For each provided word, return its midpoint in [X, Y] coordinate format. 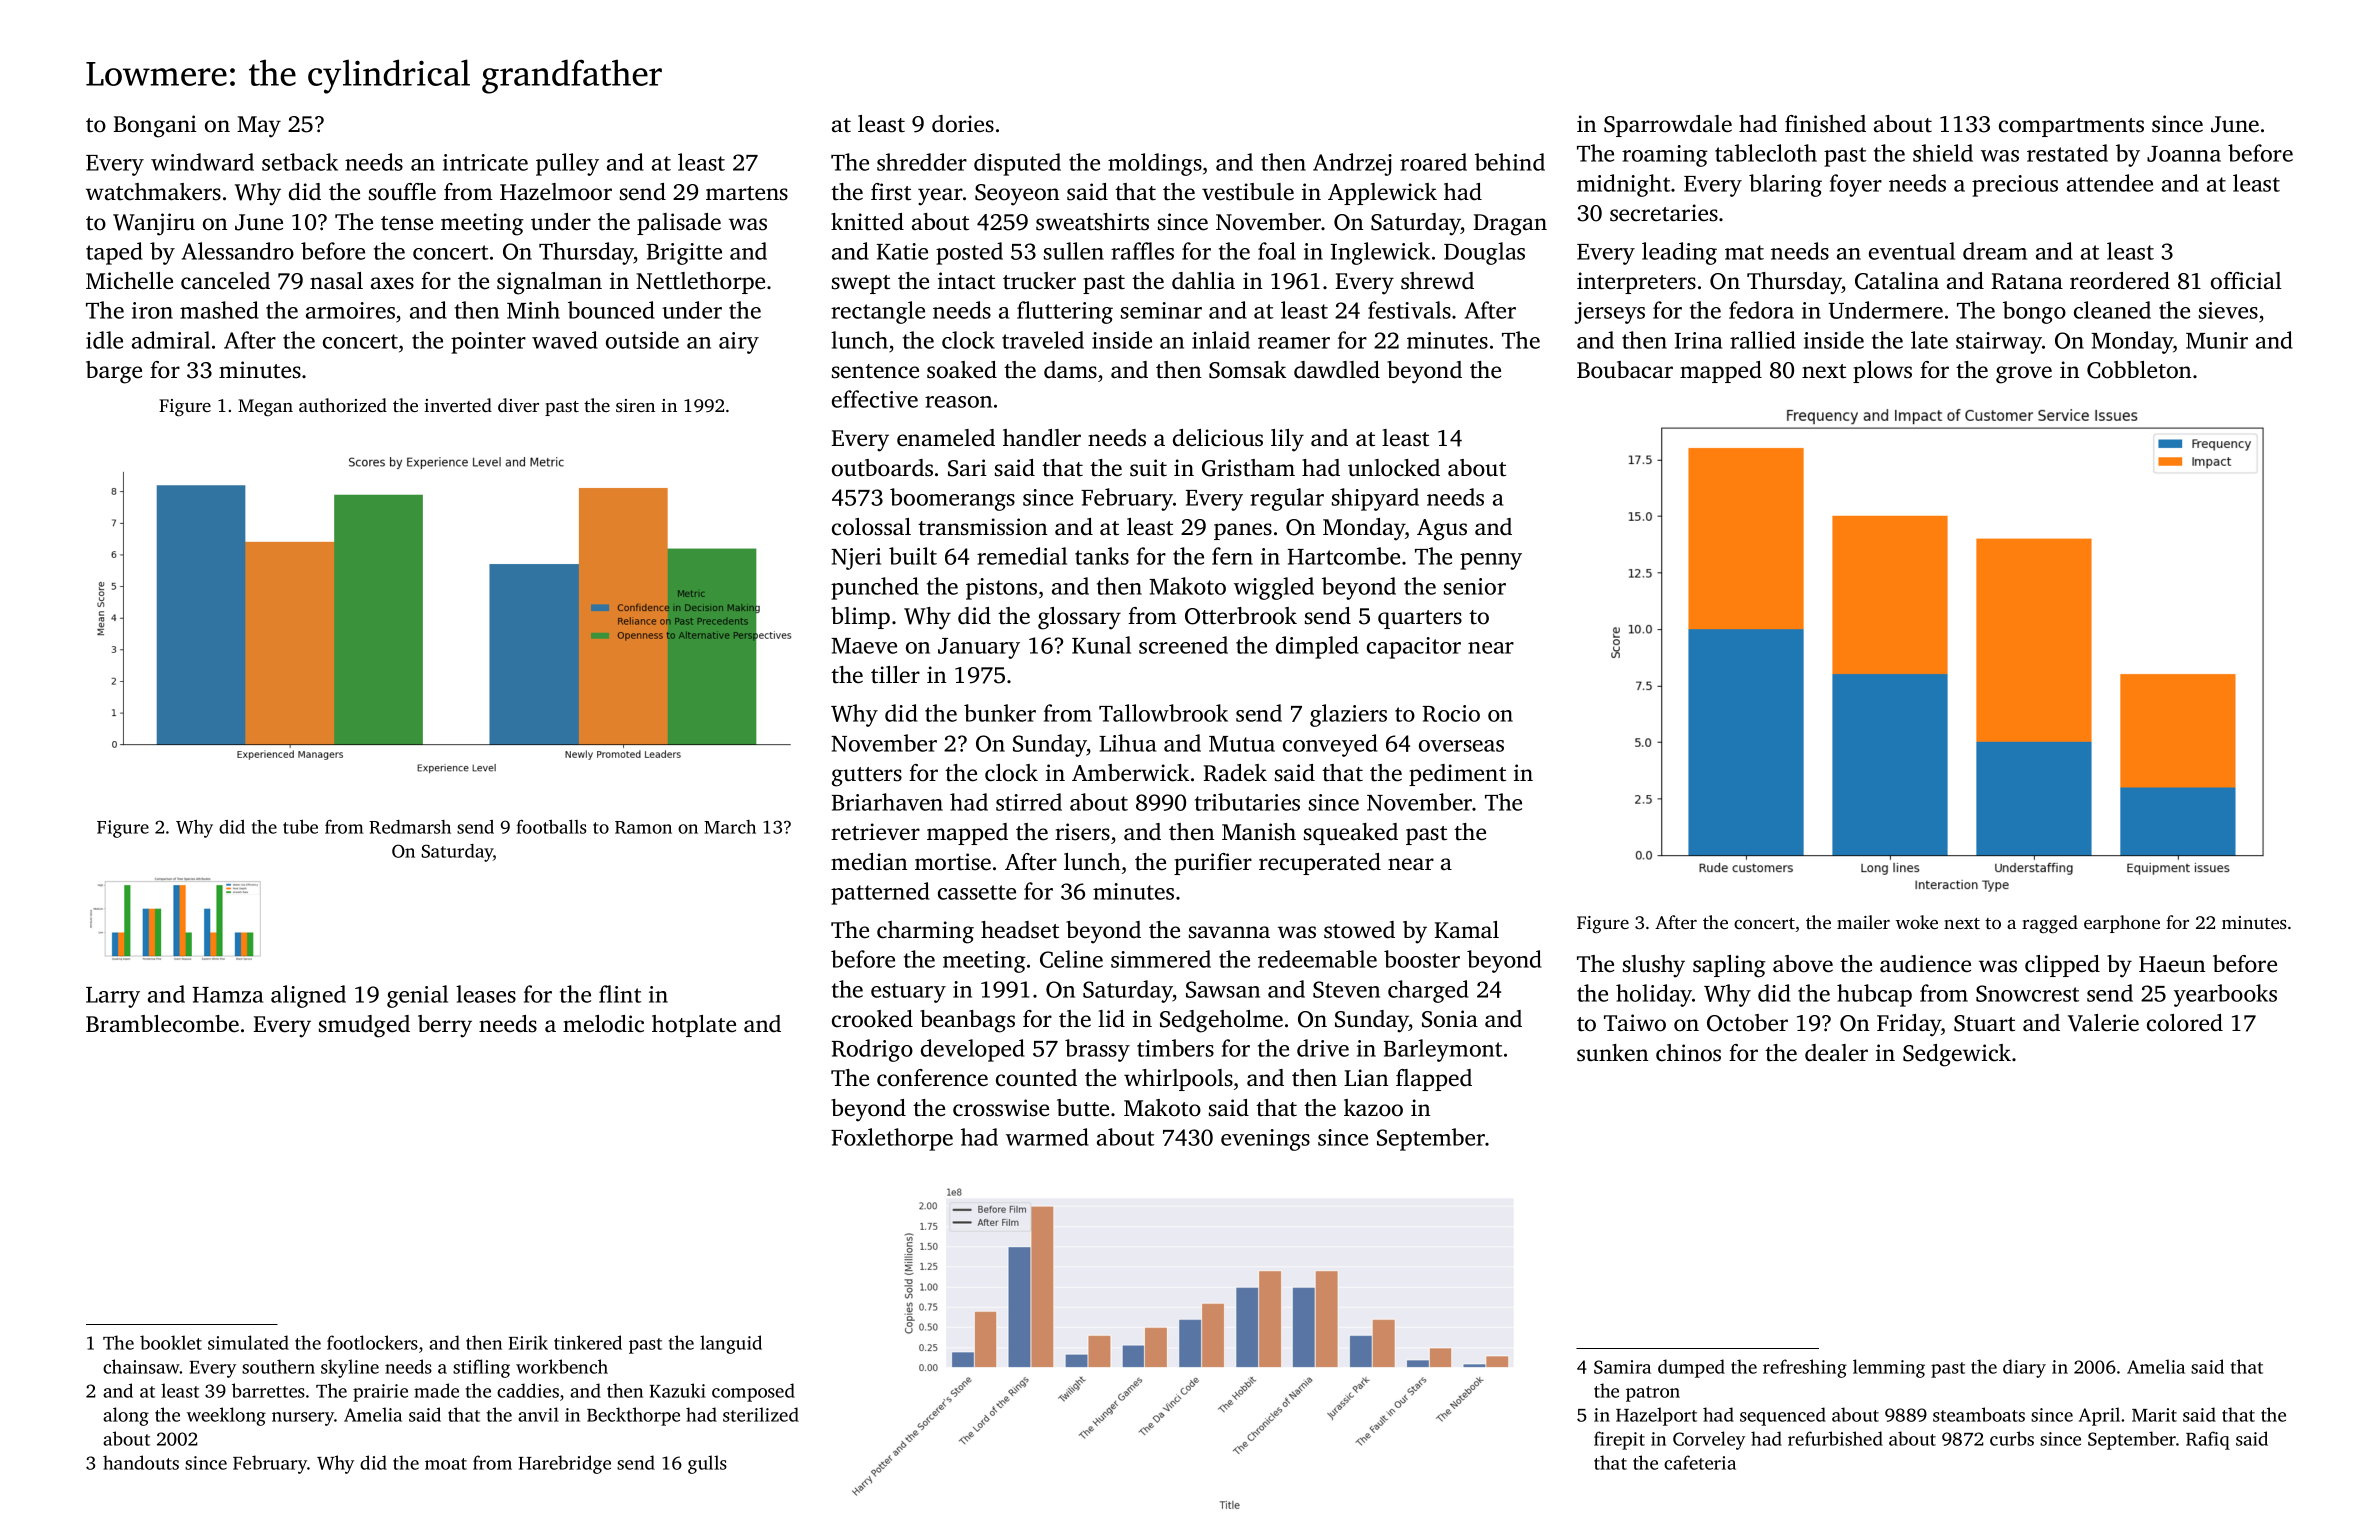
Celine [1071, 959]
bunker [1000, 713]
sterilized [761, 1414]
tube [300, 827]
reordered [2120, 281]
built [913, 556]
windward [202, 162]
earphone [2122, 924]
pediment [1457, 775]
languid [731, 1344]
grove [2024, 375]
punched [875, 588]
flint [620, 994]
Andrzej [1352, 164]
